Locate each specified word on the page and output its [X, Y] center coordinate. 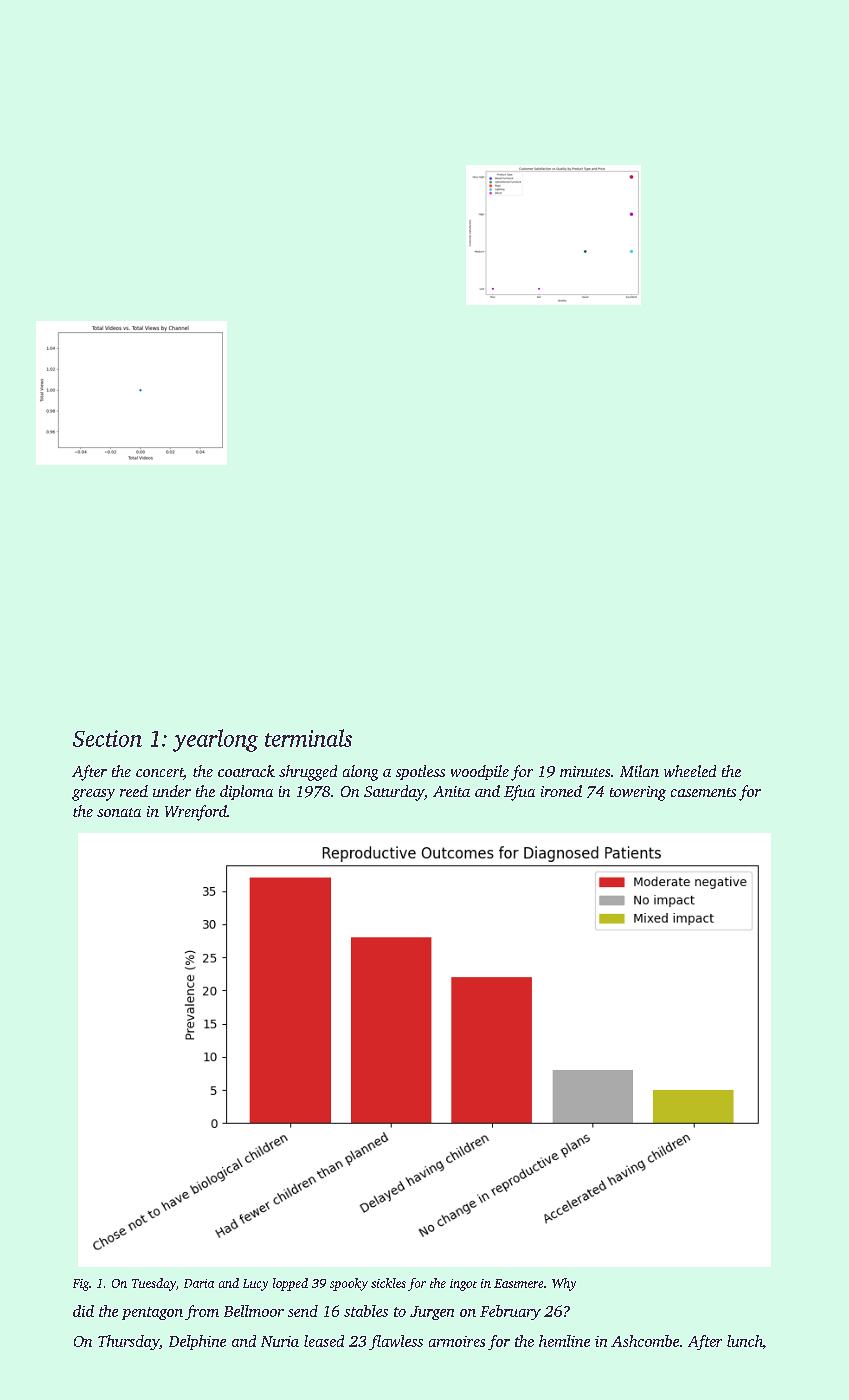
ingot [463, 1285]
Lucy [255, 1285]
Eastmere [518, 1283]
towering [638, 793]
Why [564, 1284]
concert [160, 774]
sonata [119, 812]
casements [703, 792]
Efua [519, 793]
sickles [388, 1283]
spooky [349, 1284]
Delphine [197, 1342]
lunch [745, 1341]
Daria [199, 1283]
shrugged [308, 773]
